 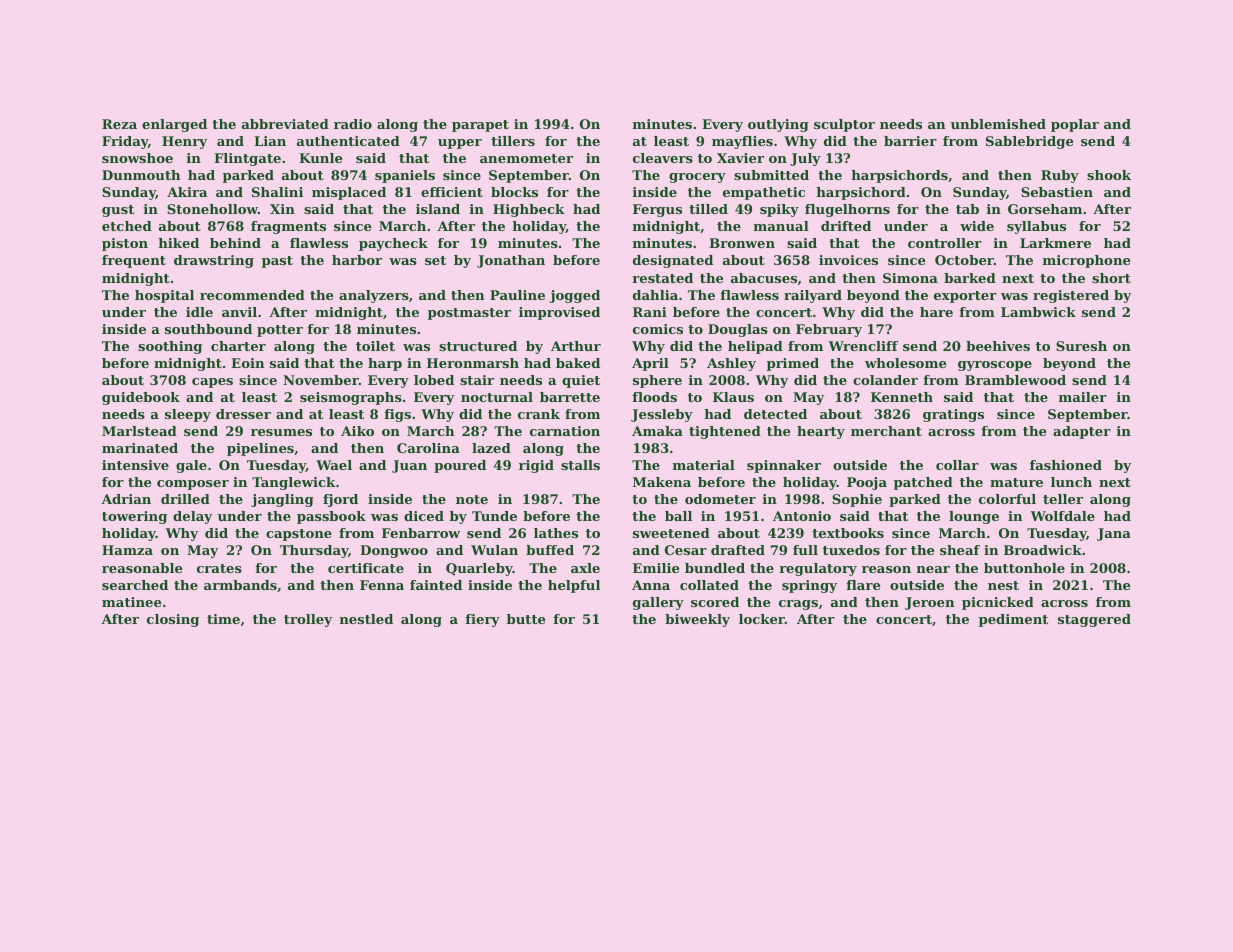 What do you see at coordinates (559, 313) in the screenshot?
I see `improvised` at bounding box center [559, 313].
